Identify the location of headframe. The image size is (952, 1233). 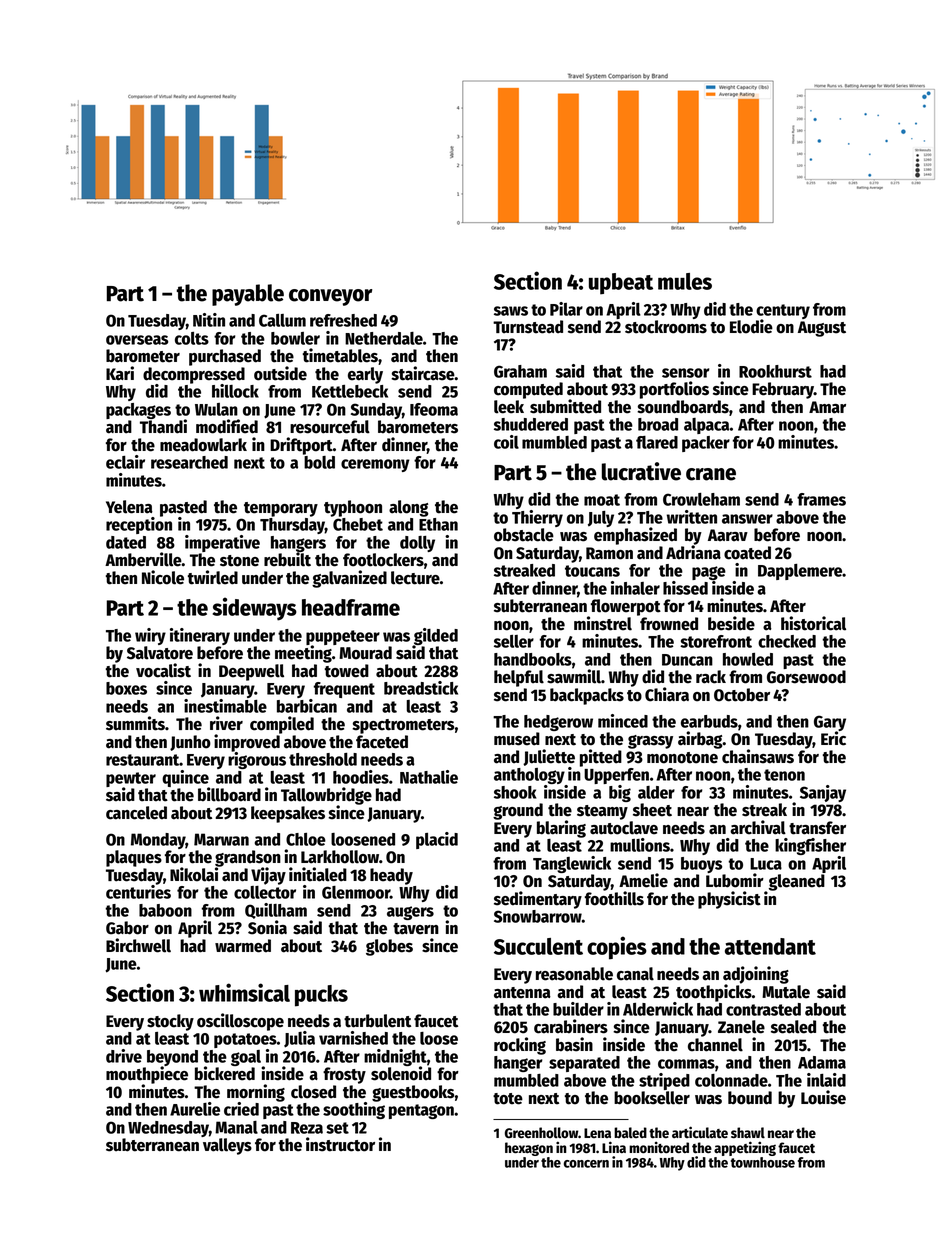
(351, 607).
